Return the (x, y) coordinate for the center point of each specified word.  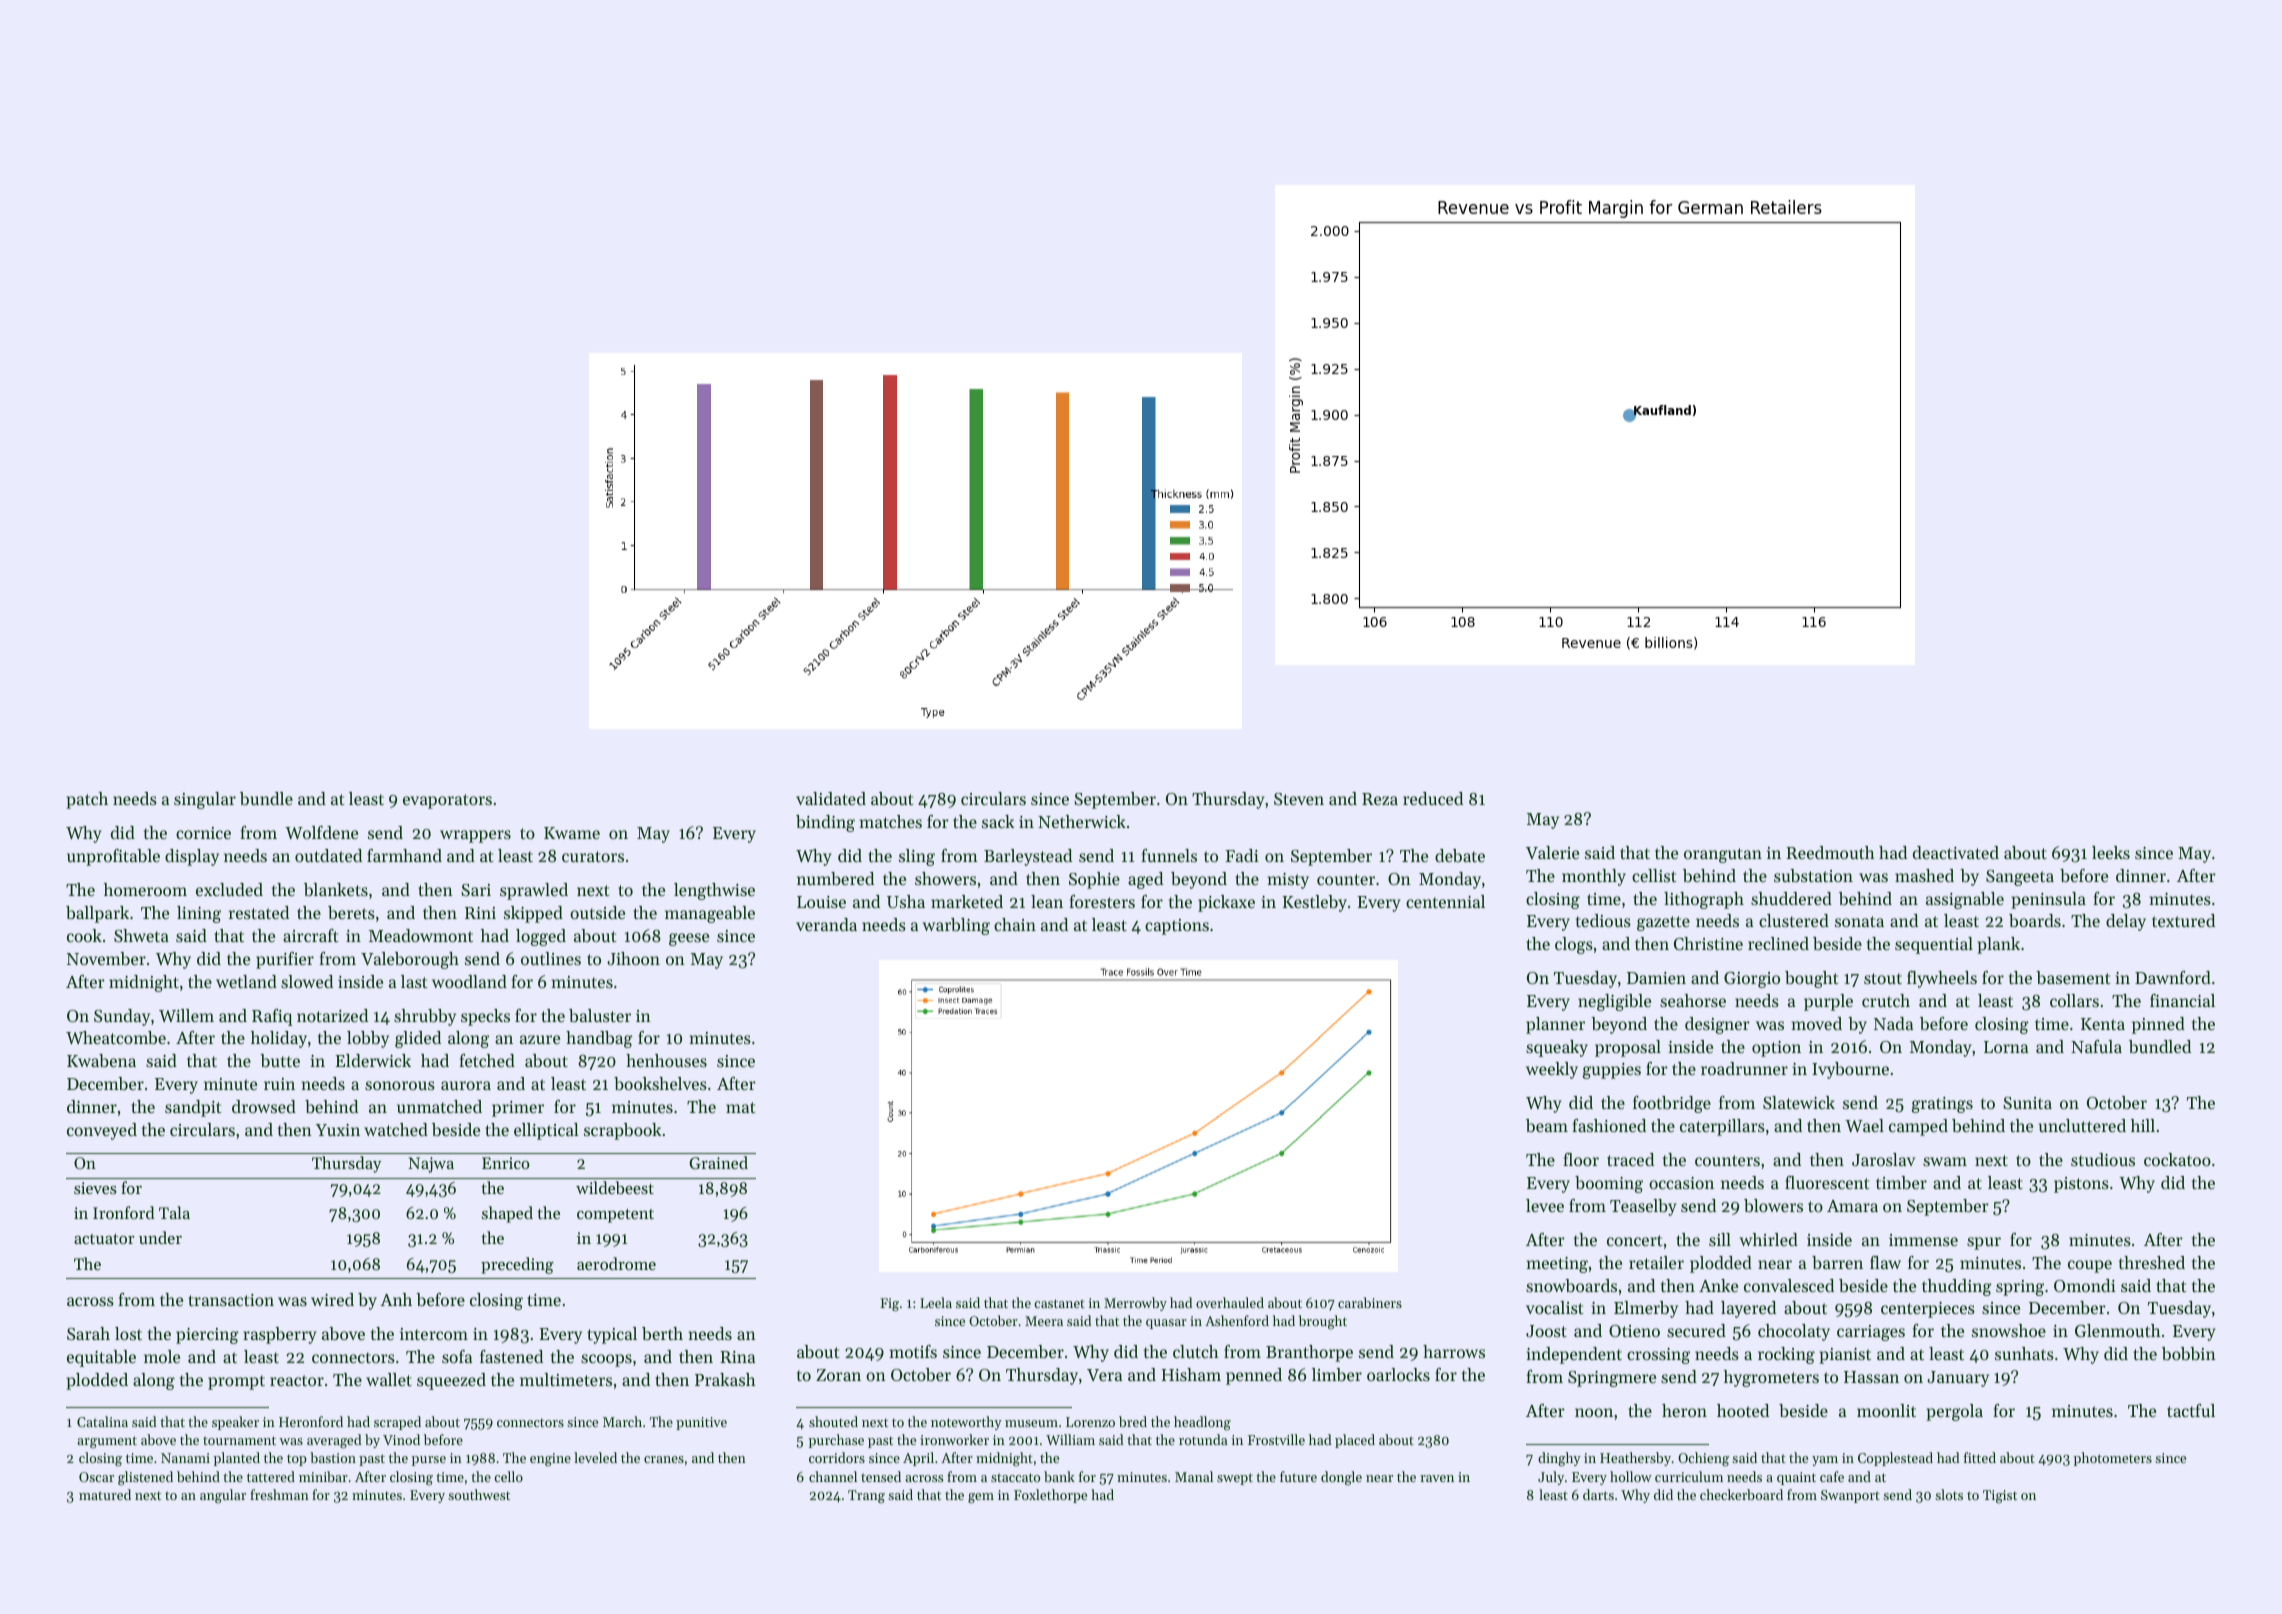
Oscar (96, 1477)
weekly (1552, 1070)
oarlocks (1398, 1374)
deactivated (1956, 852)
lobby (368, 1039)
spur (1984, 1243)
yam (1825, 1461)
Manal (1194, 1476)
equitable (101, 1358)
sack (998, 821)
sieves (95, 1188)
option (1776, 1049)
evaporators (447, 801)
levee (1545, 1205)
